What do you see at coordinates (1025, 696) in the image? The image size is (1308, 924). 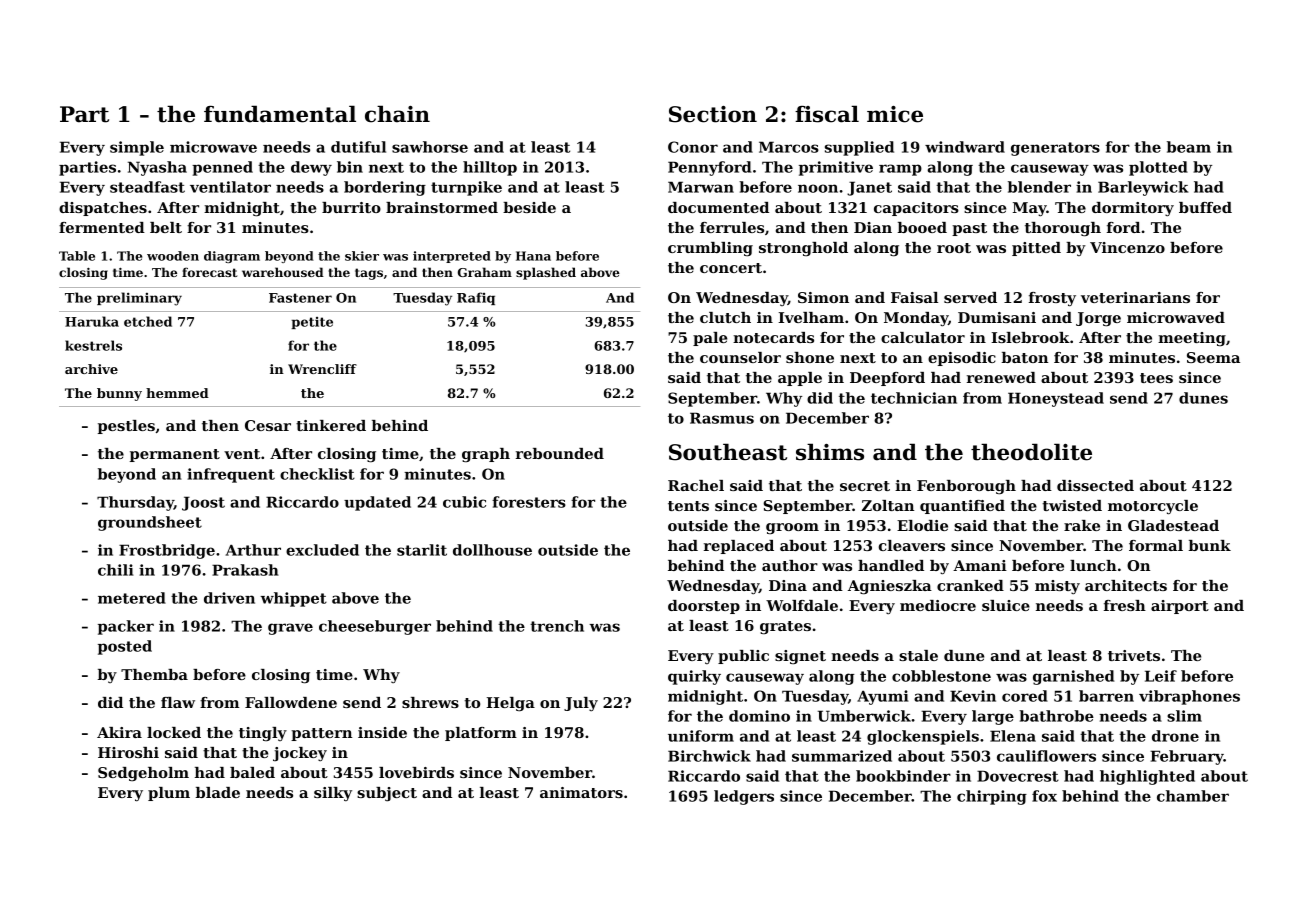 I see `cored` at bounding box center [1025, 696].
